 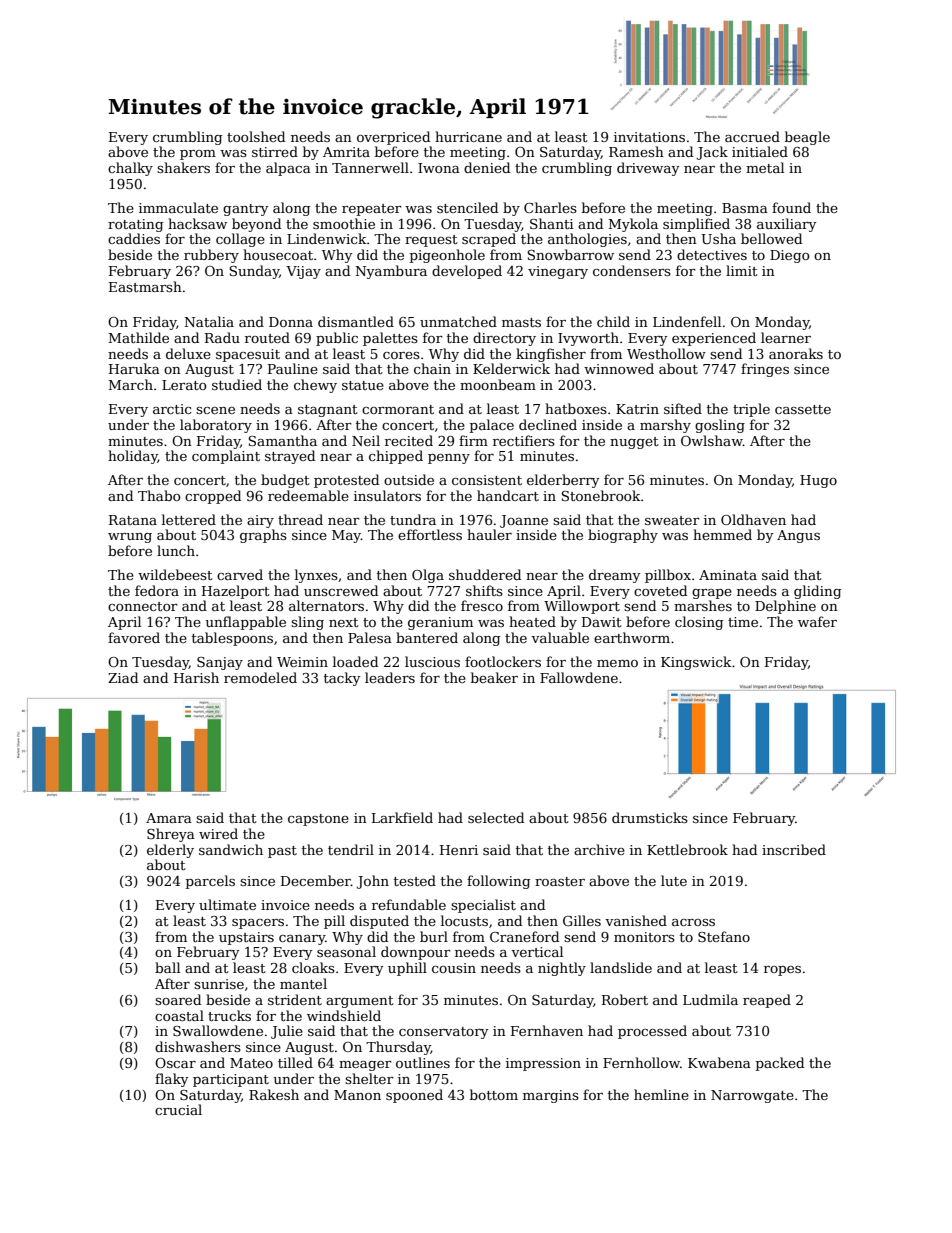 I want to click on past, so click(x=282, y=852).
